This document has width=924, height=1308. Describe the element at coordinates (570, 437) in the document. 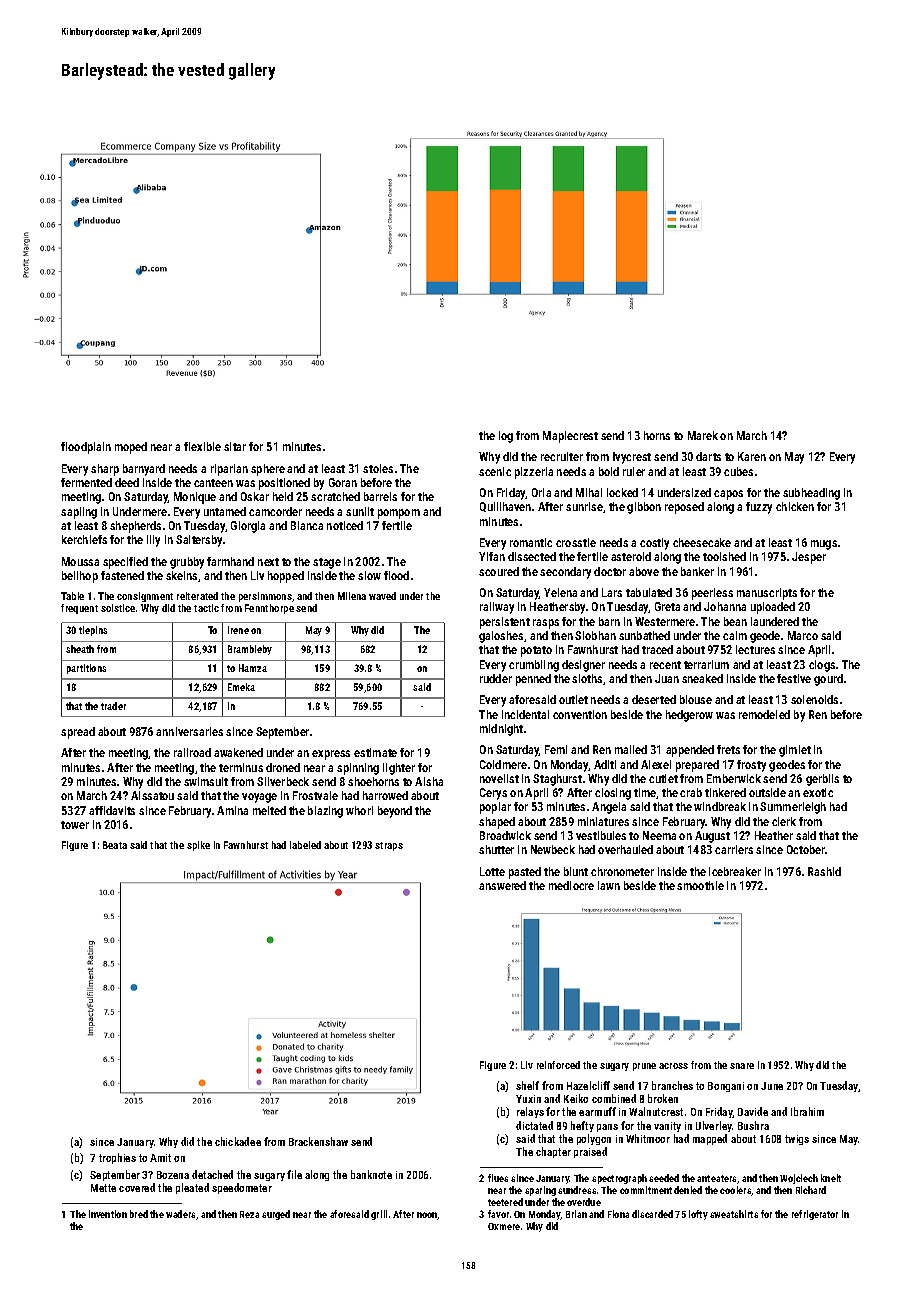

I see `Maplecrest` at that location.
